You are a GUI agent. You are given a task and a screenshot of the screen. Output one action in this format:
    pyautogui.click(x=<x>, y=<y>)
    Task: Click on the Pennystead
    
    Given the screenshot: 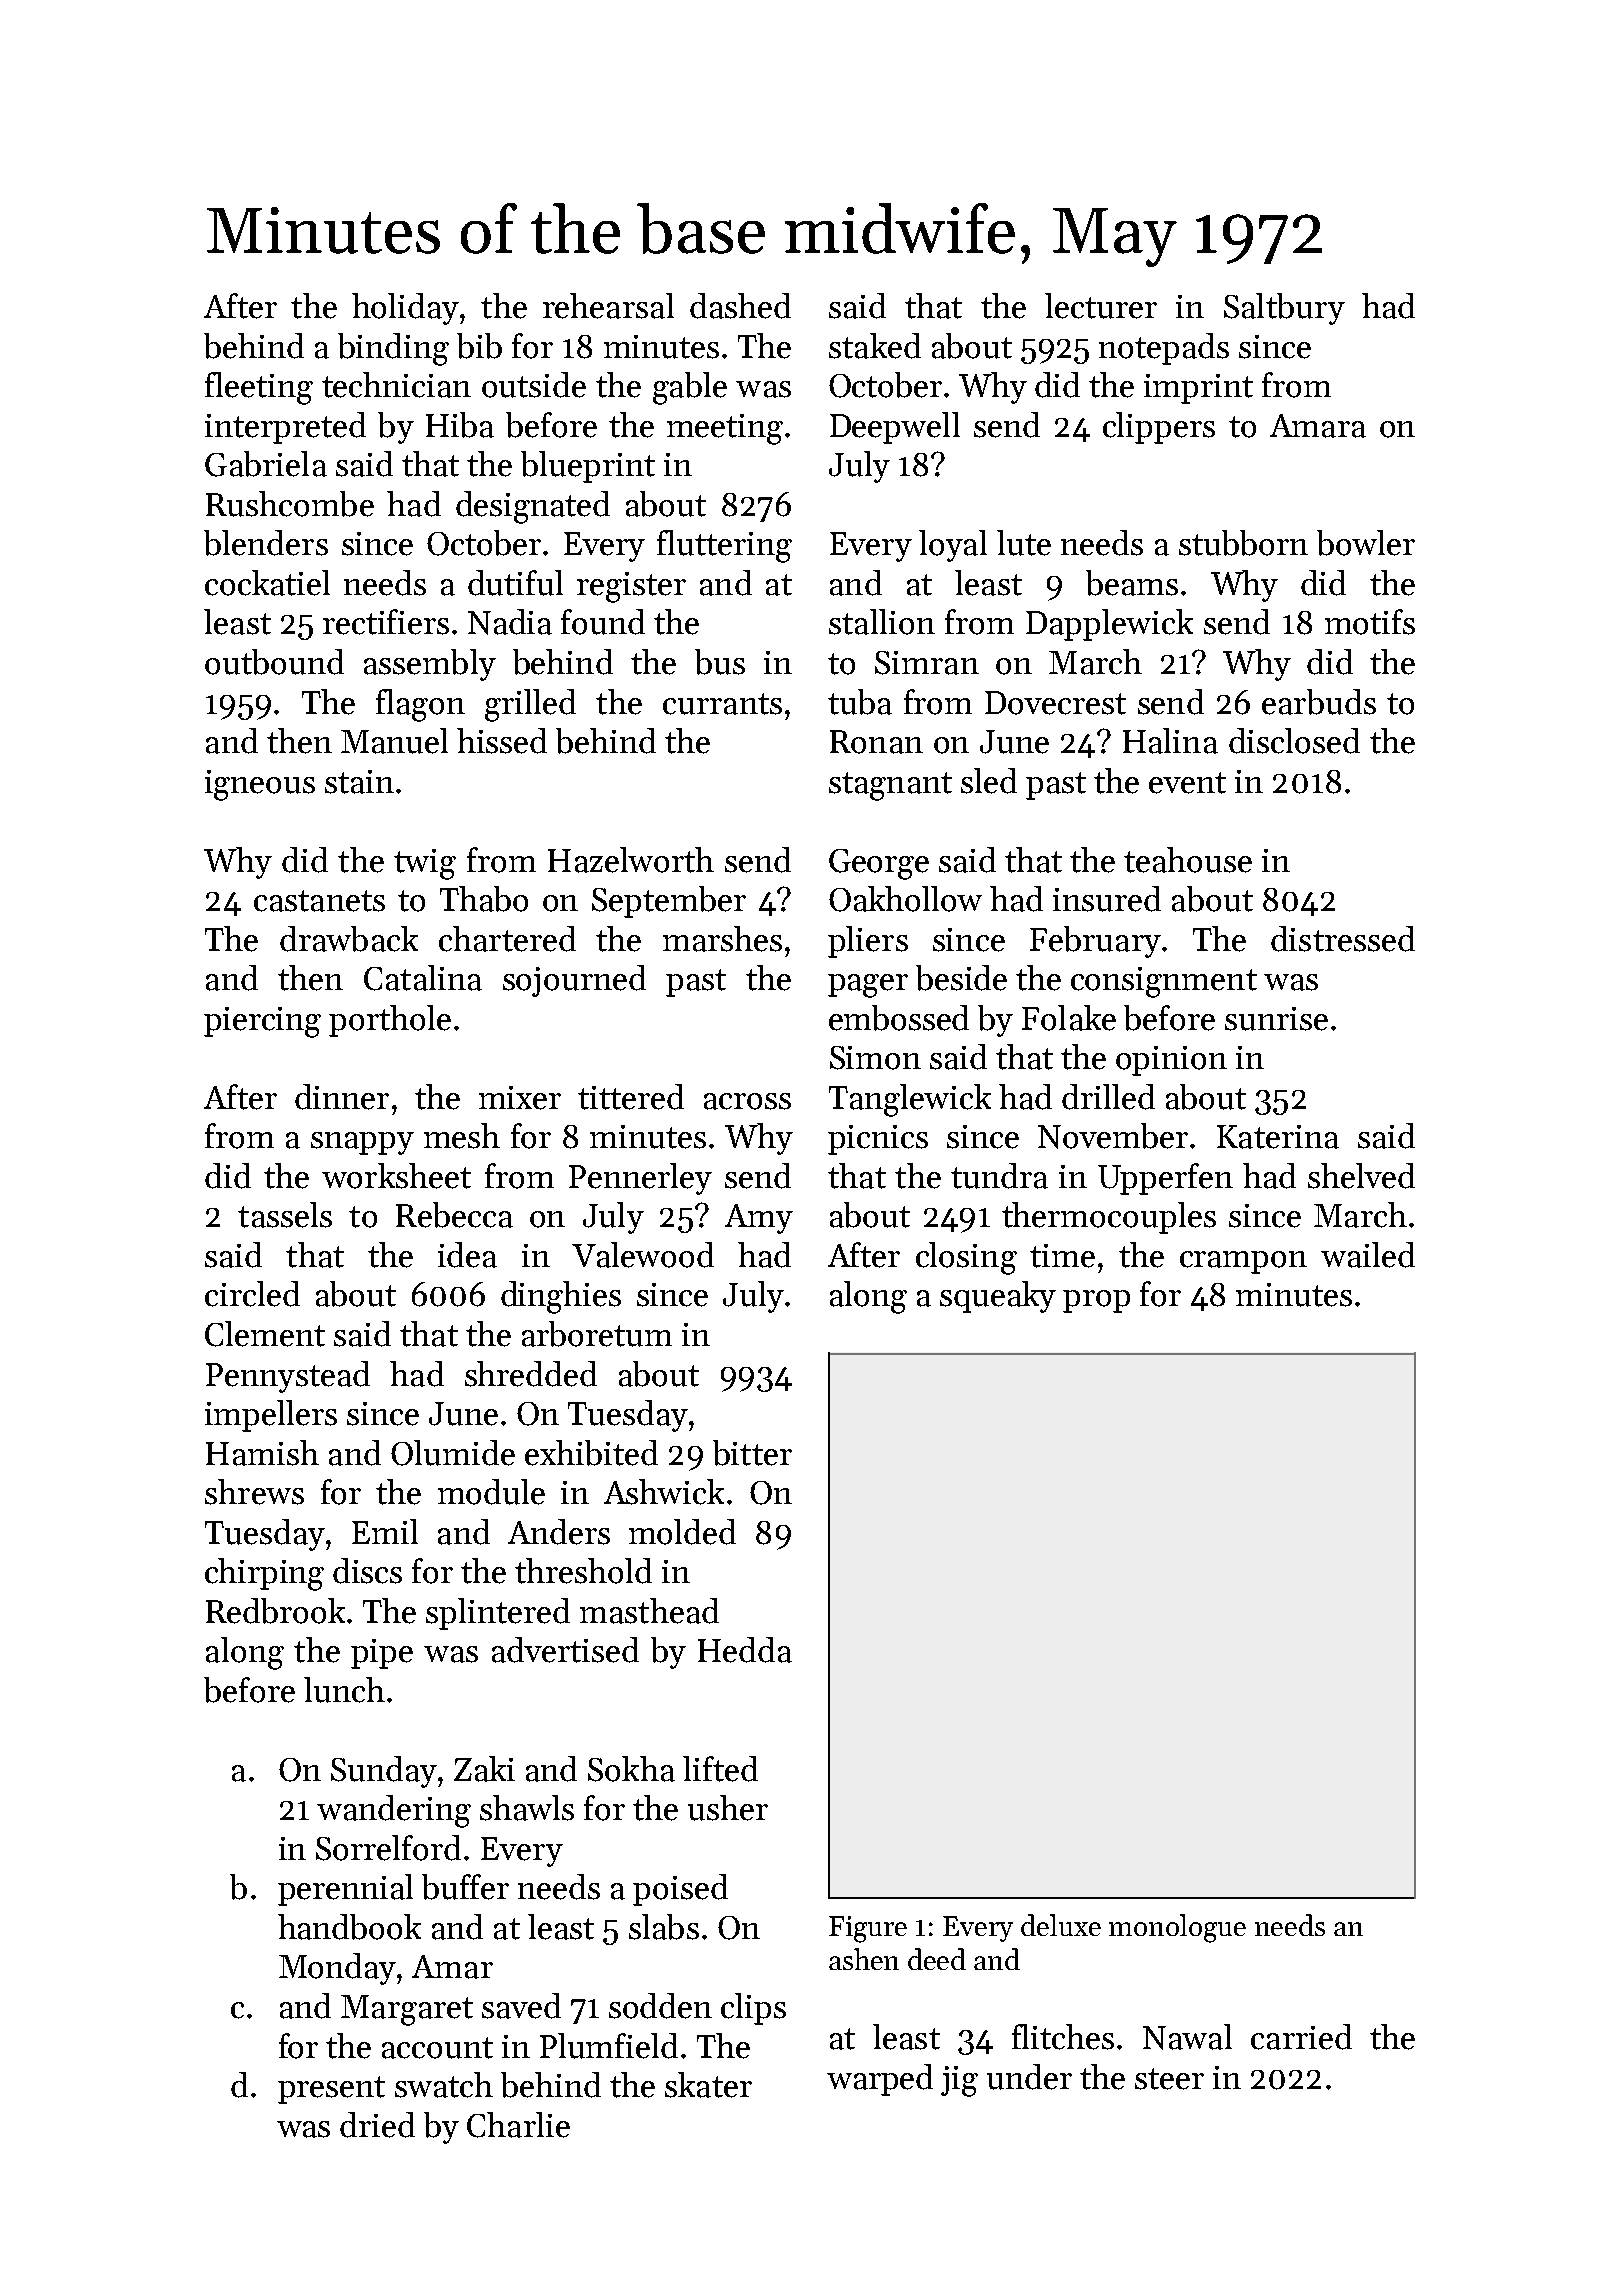 What is the action you would take?
    pyautogui.click(x=288, y=1377)
